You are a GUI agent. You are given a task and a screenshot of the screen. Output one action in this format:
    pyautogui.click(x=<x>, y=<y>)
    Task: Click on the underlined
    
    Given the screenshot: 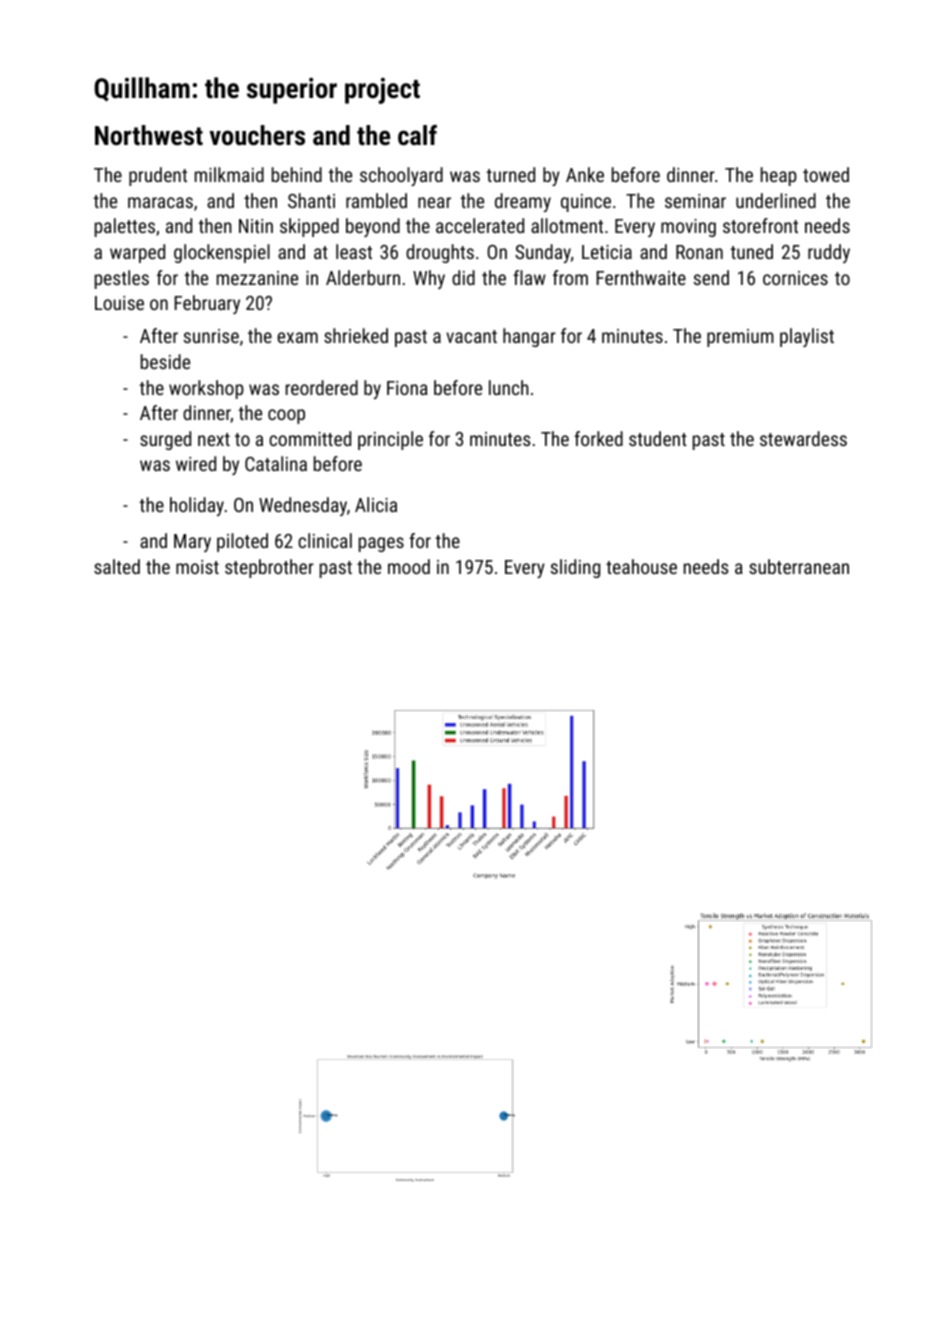 What is the action you would take?
    pyautogui.click(x=776, y=200)
